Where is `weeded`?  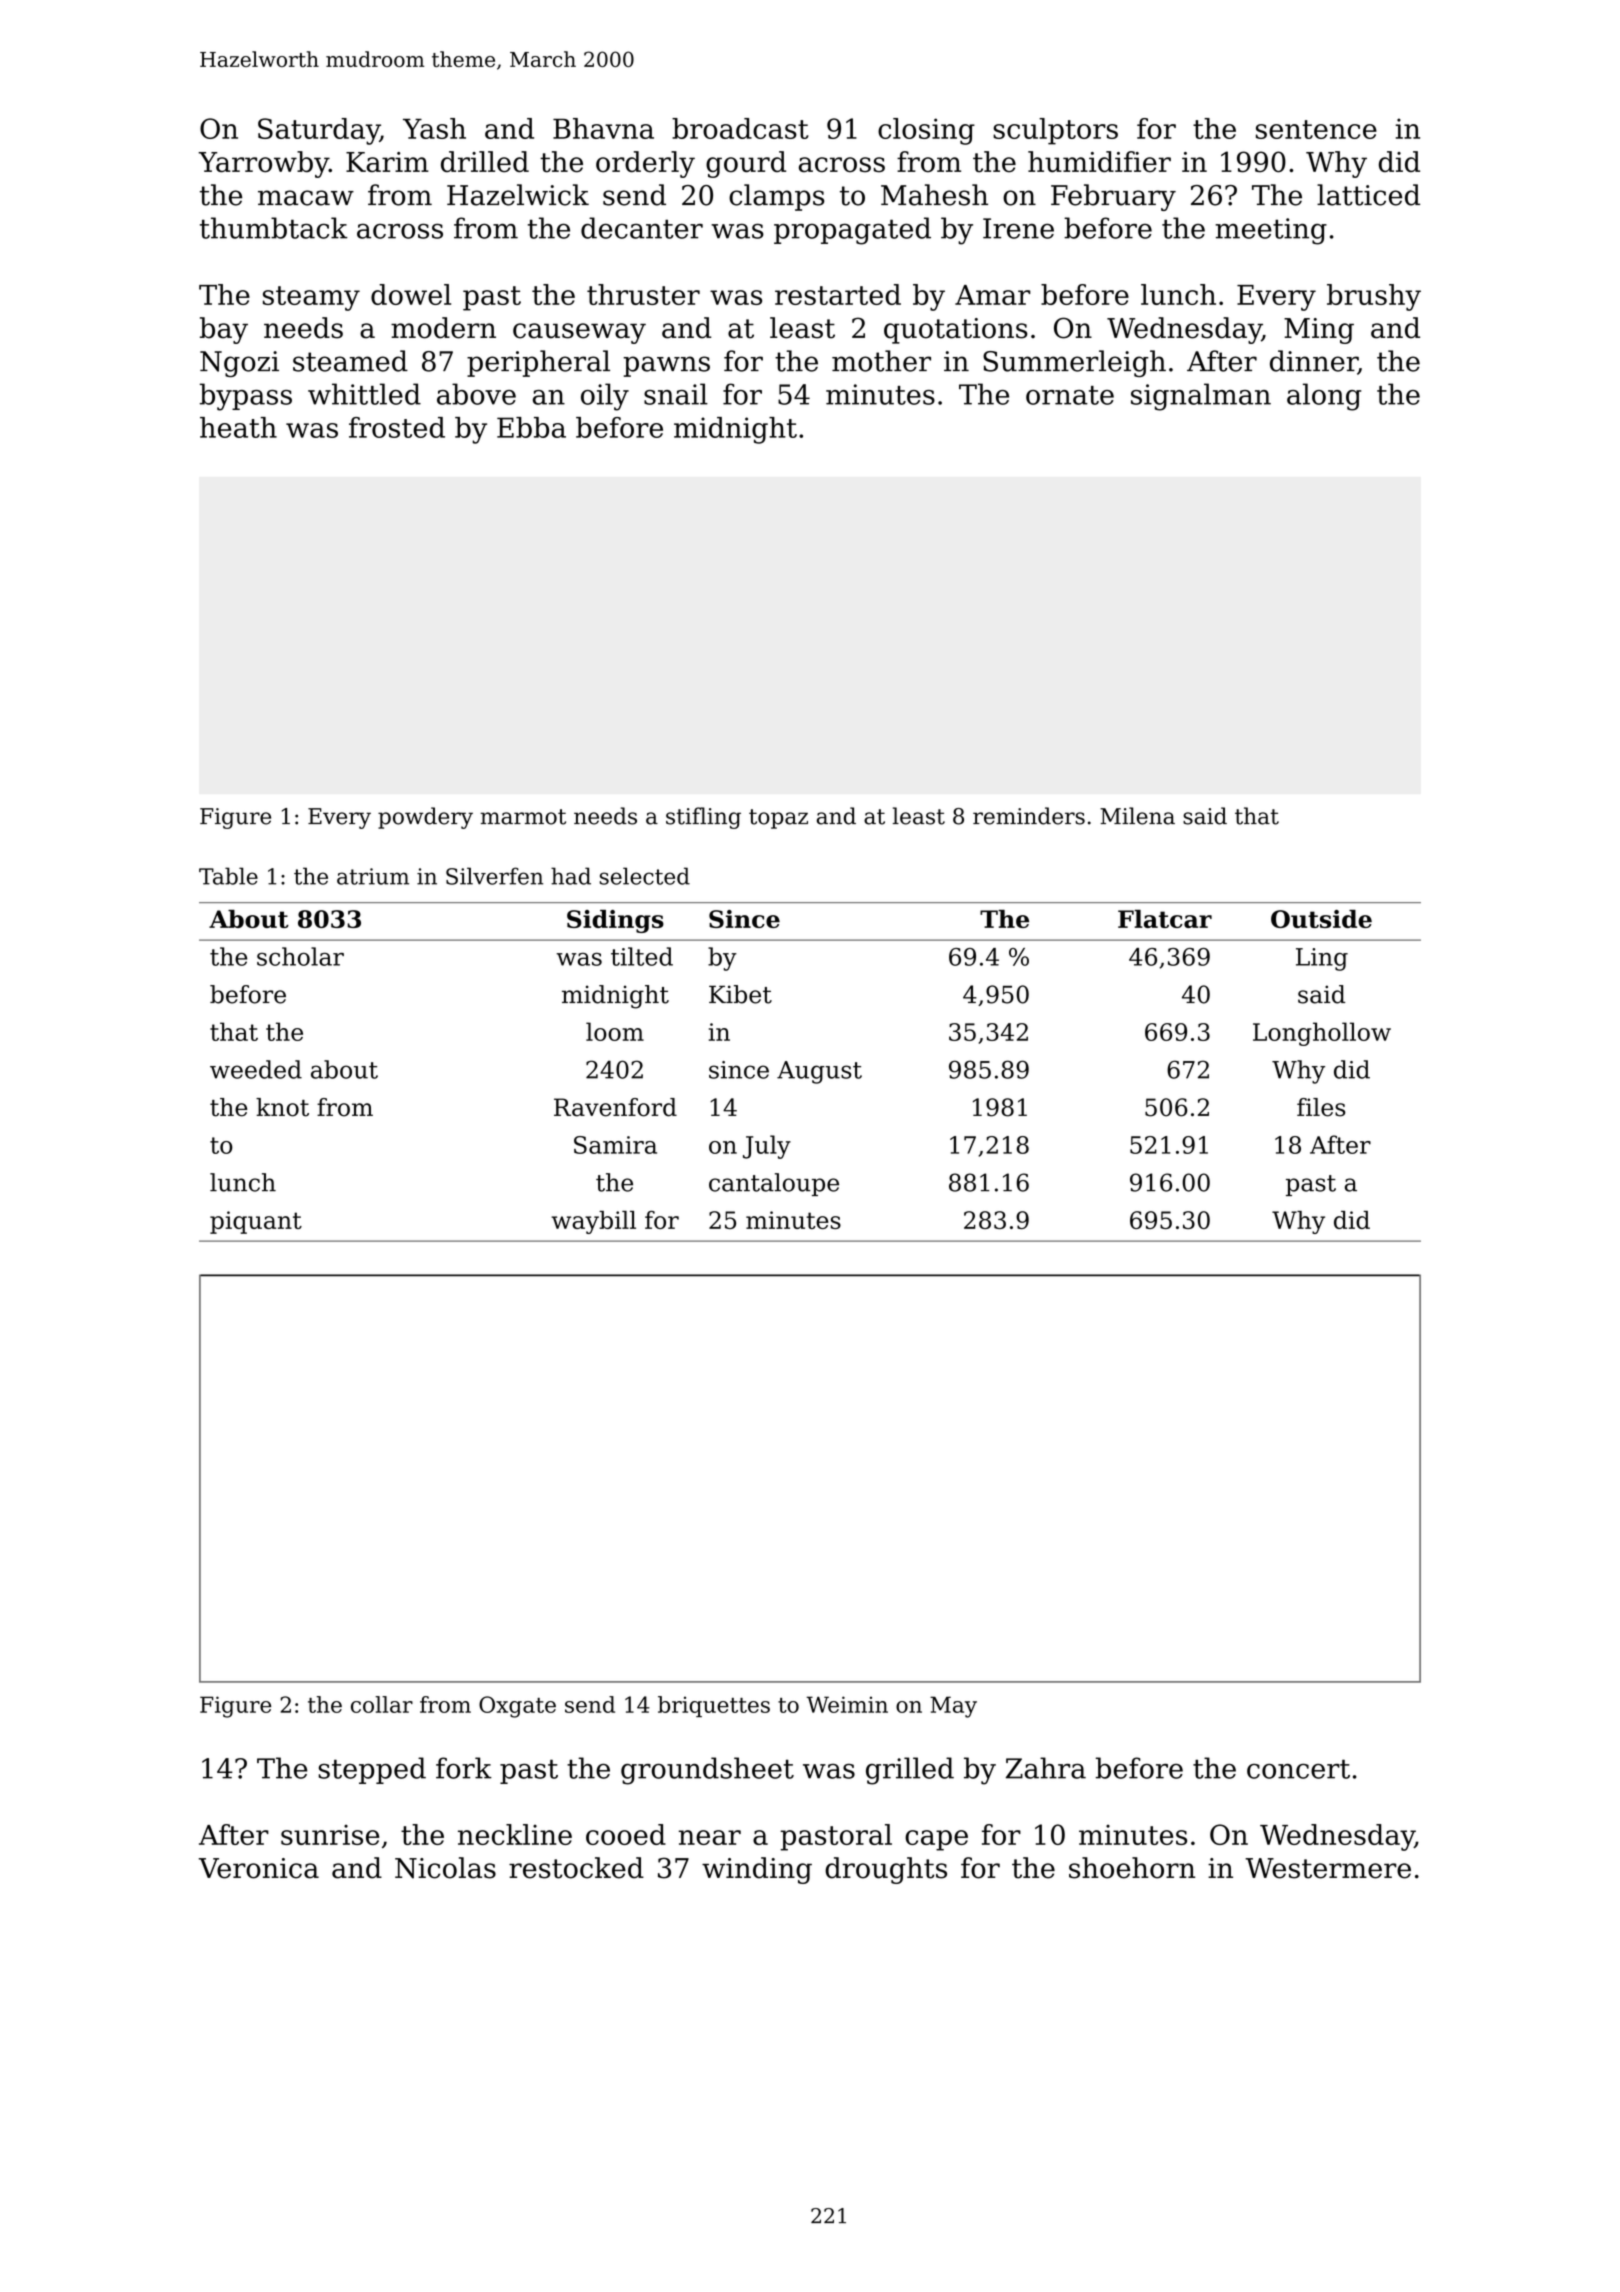 weeded is located at coordinates (256, 1069).
